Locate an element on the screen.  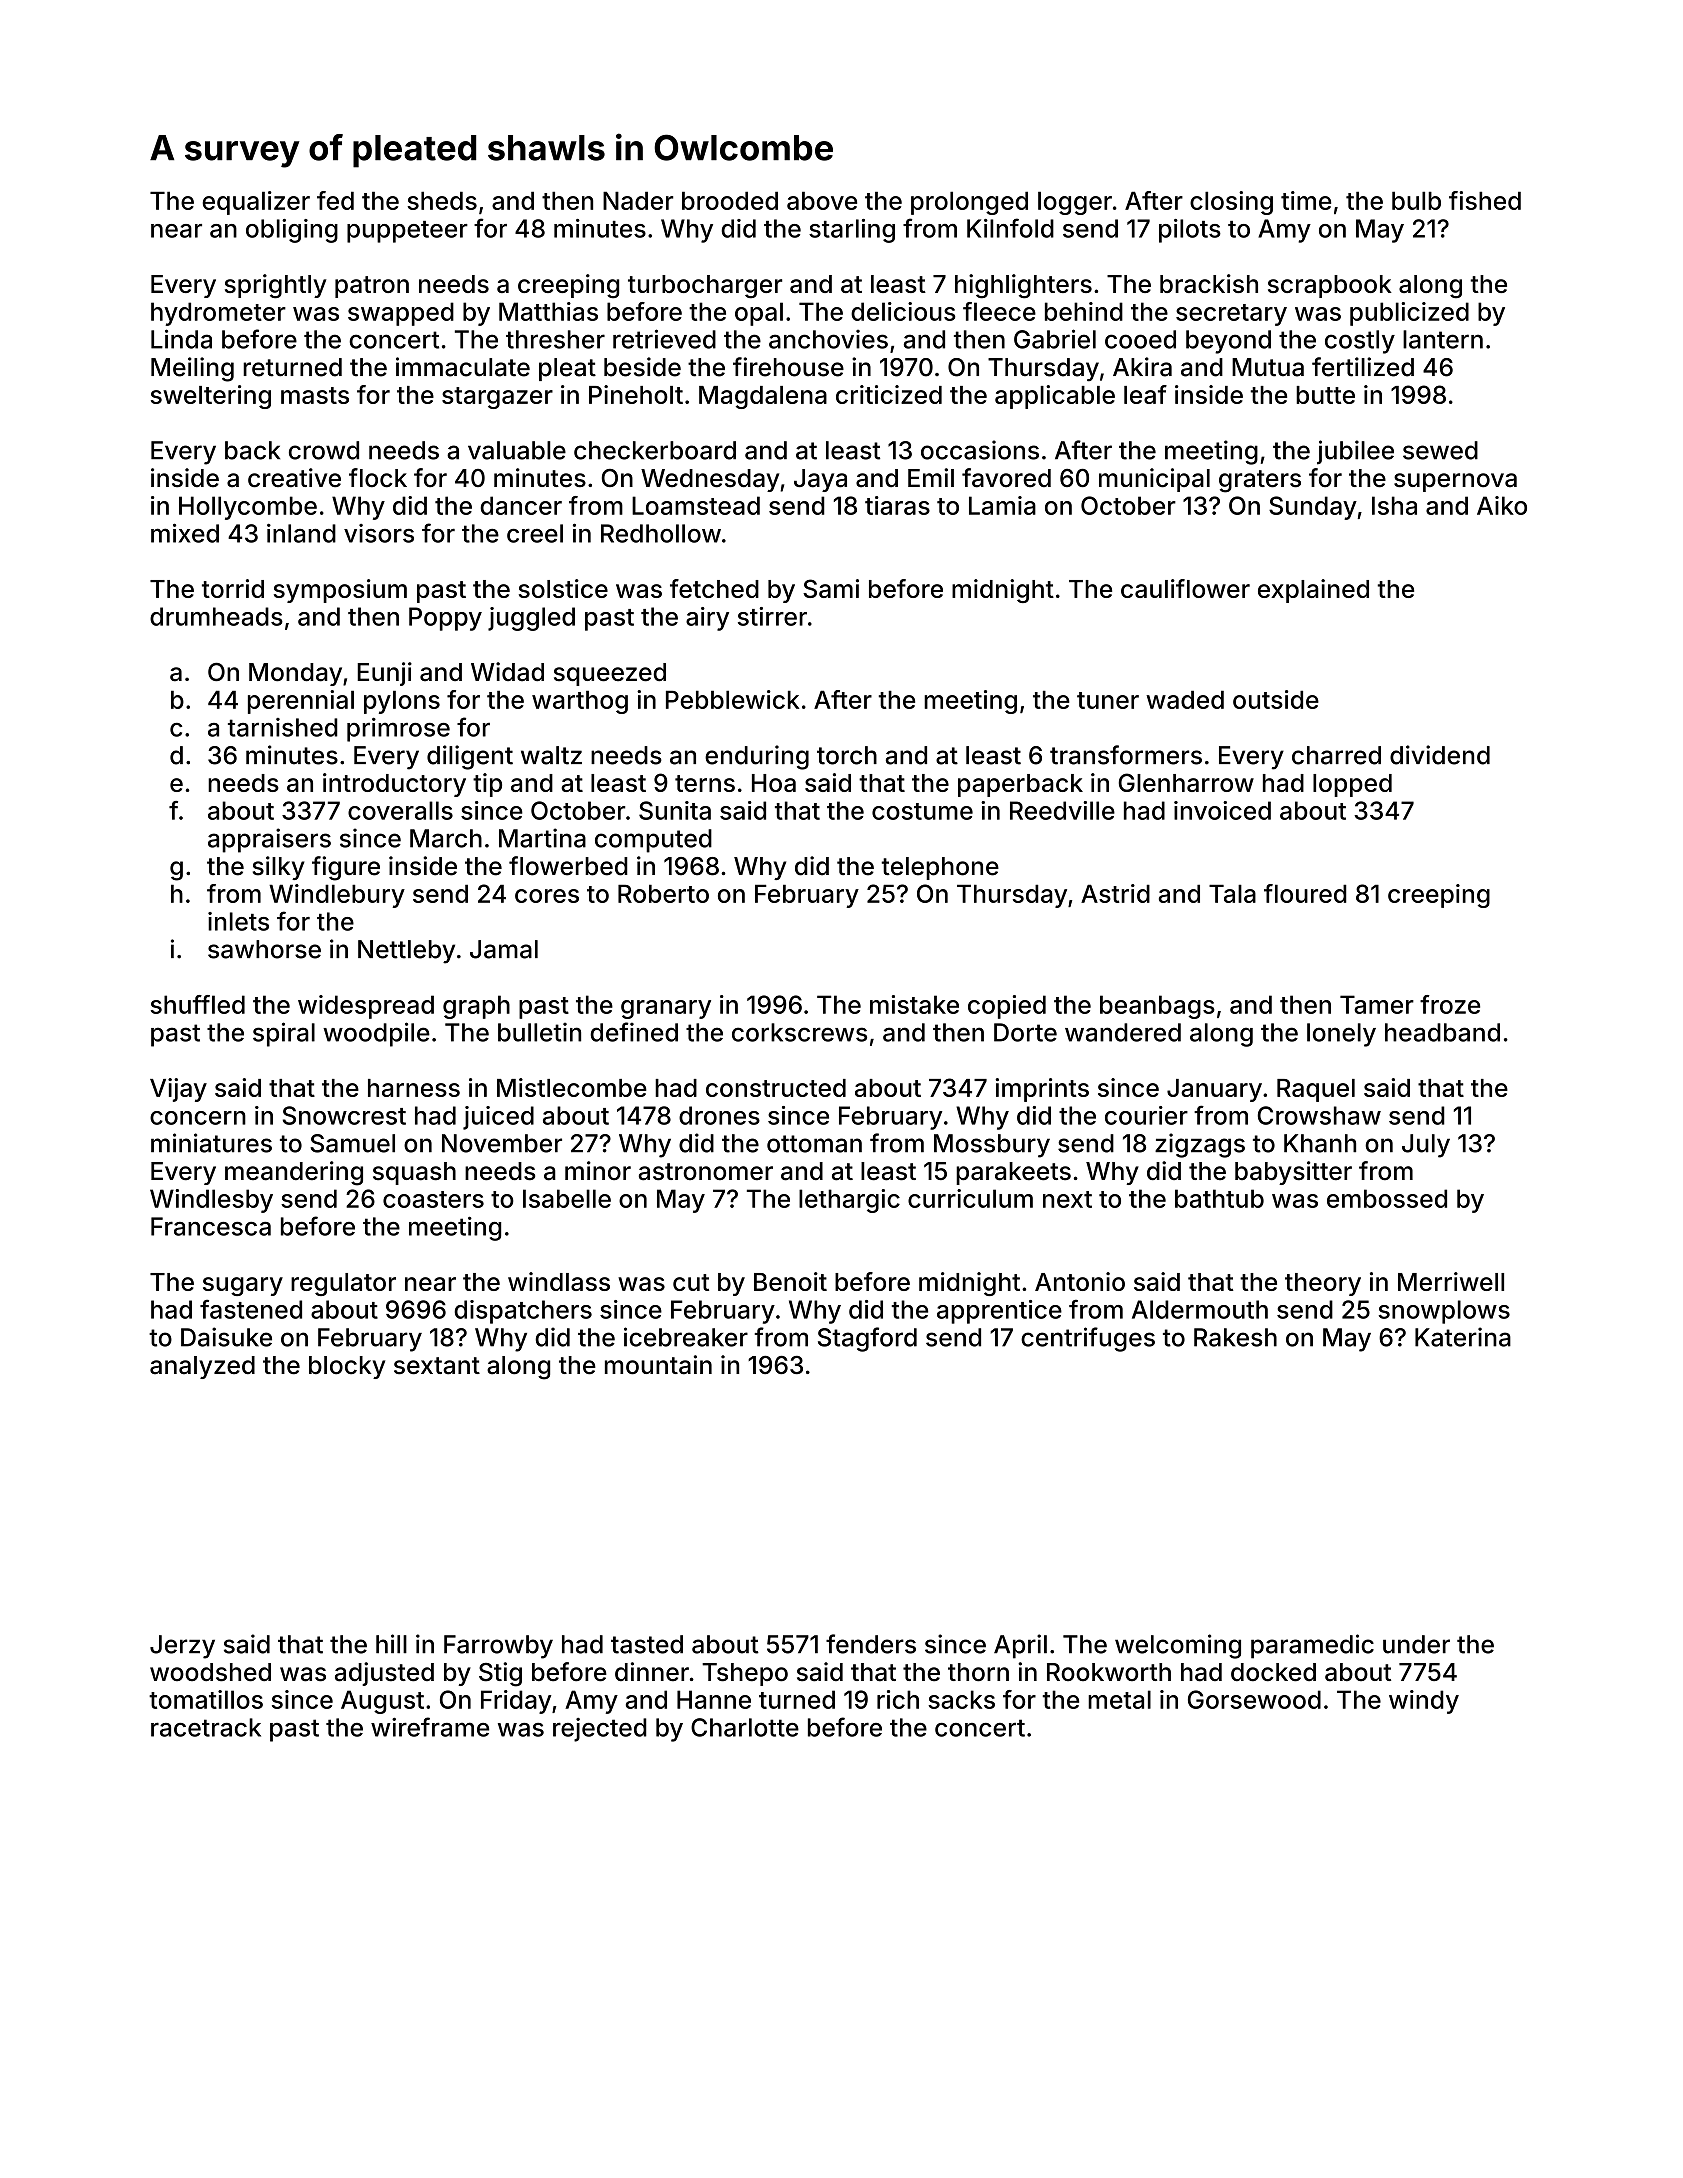
prolonged is located at coordinates (969, 203).
